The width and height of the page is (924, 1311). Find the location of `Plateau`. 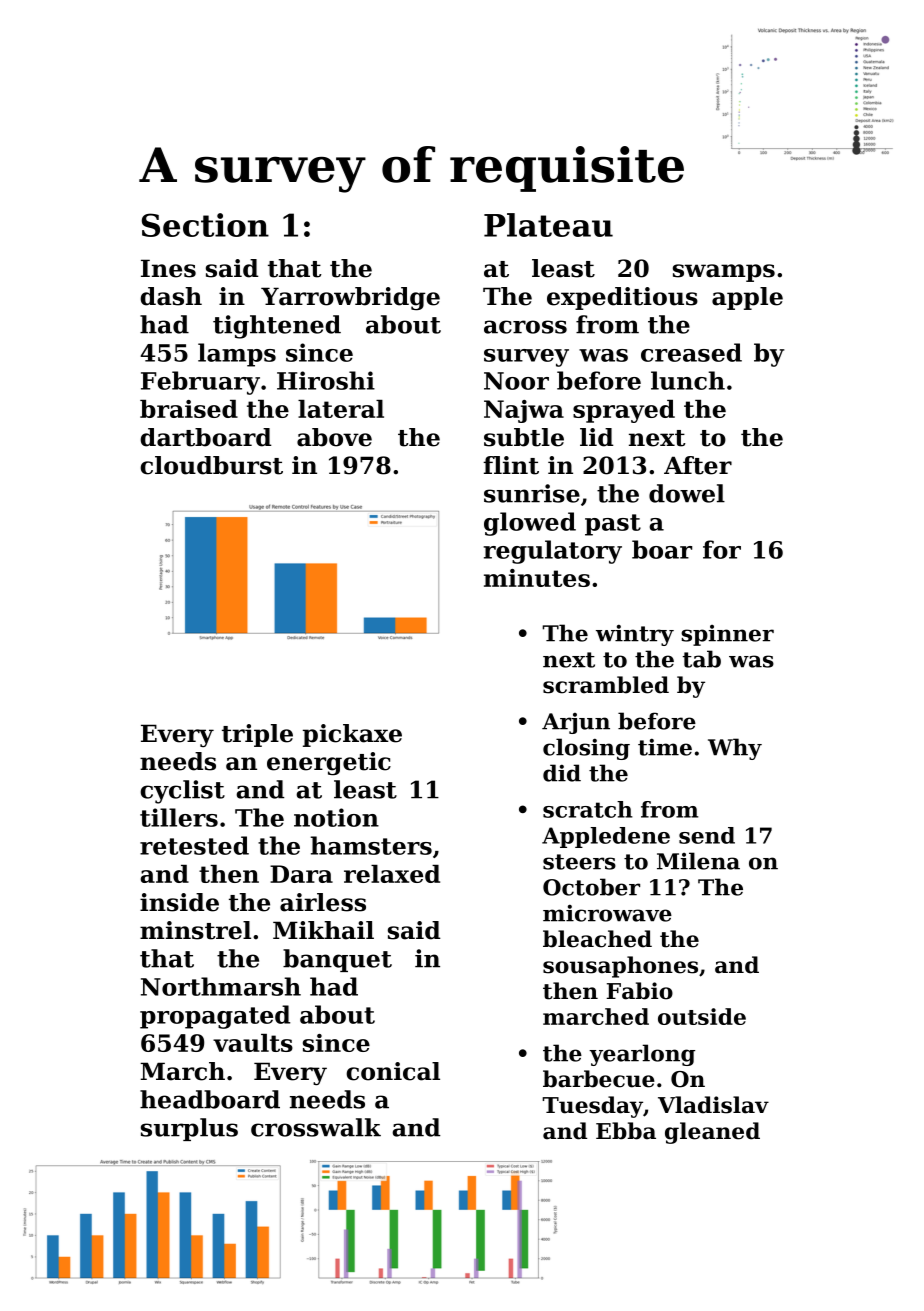

Plateau is located at coordinates (548, 225).
